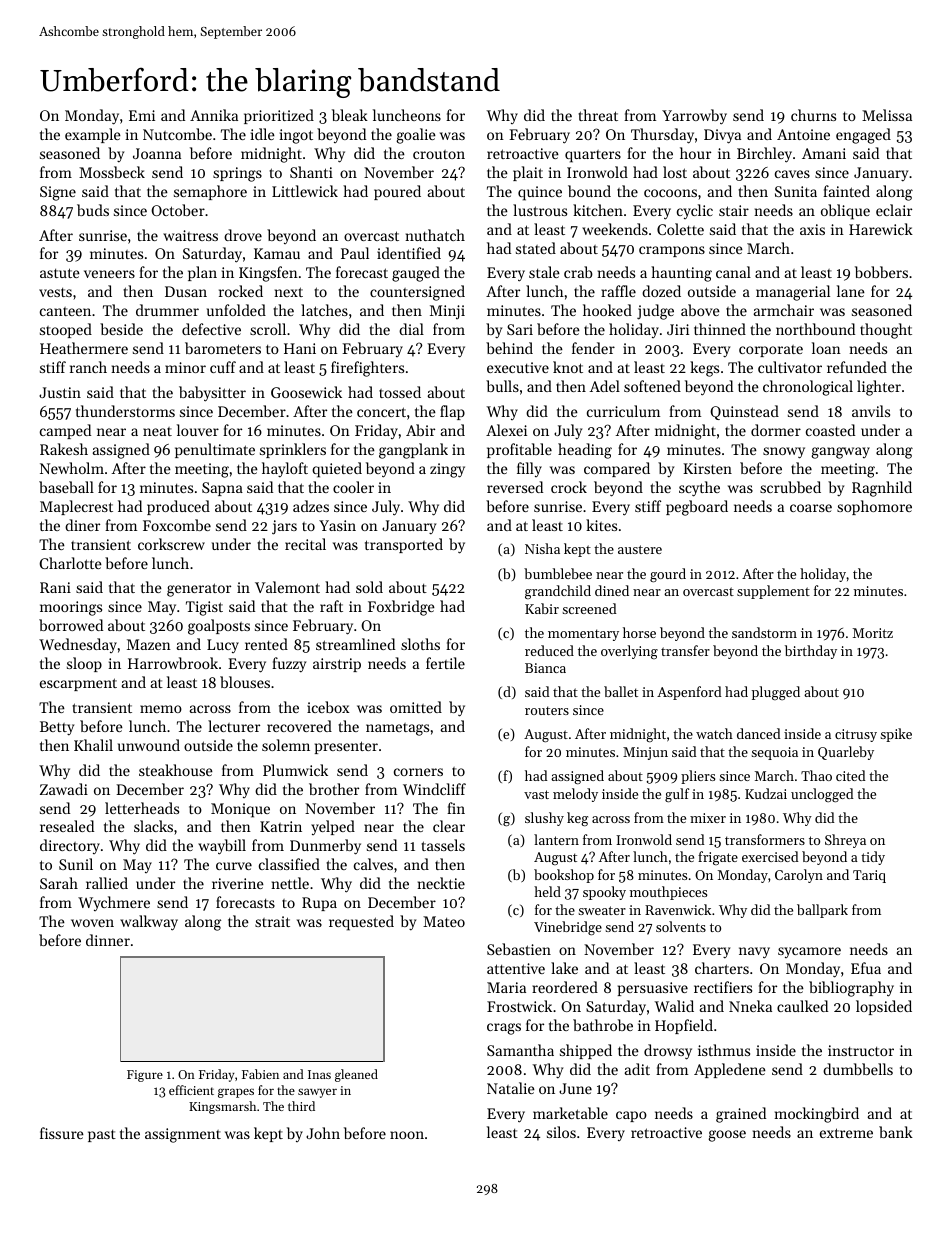 The width and height of the screenshot is (952, 1233). I want to click on held, so click(547, 891).
